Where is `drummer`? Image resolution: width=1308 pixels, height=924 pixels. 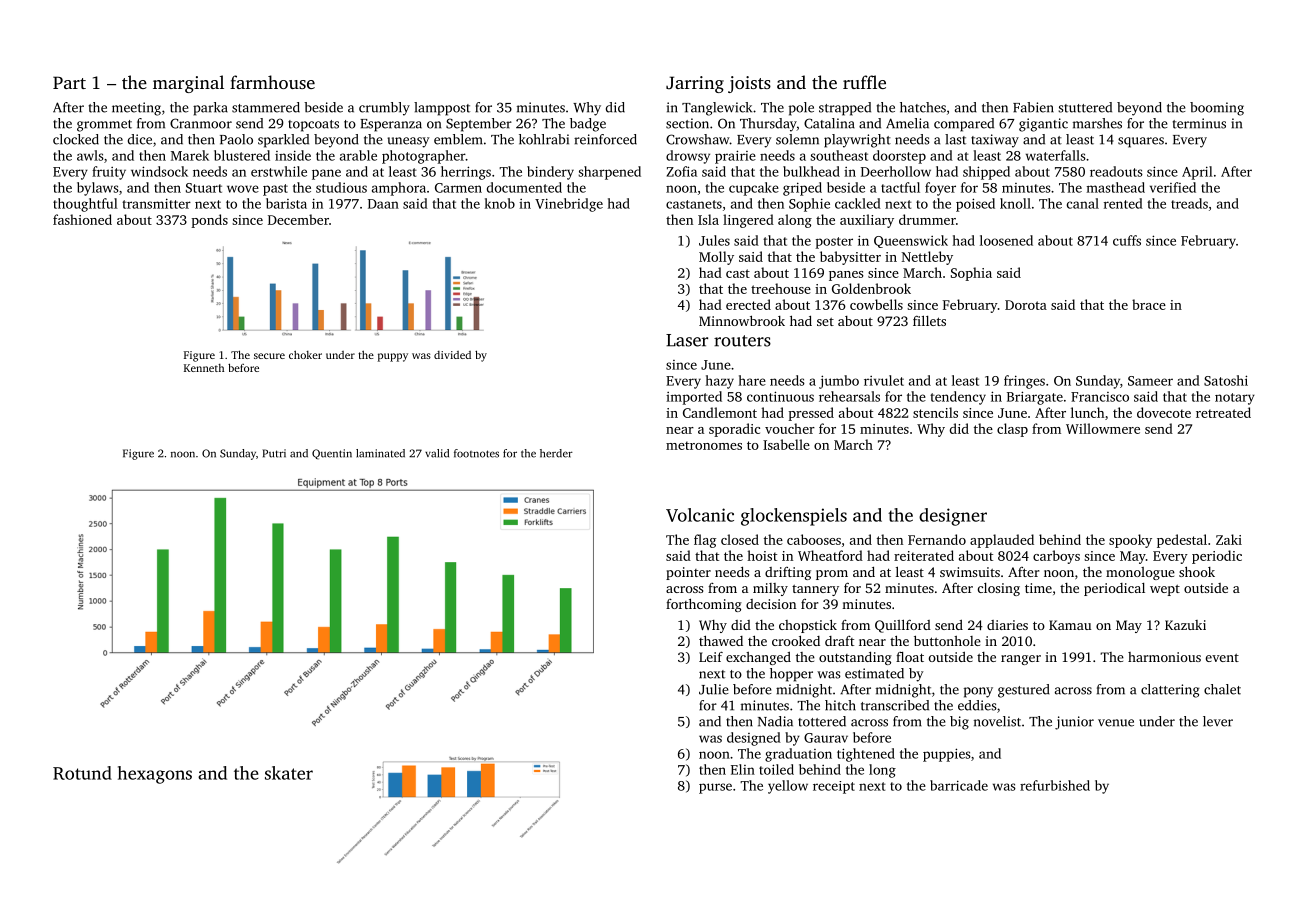
drummer is located at coordinates (927, 219).
